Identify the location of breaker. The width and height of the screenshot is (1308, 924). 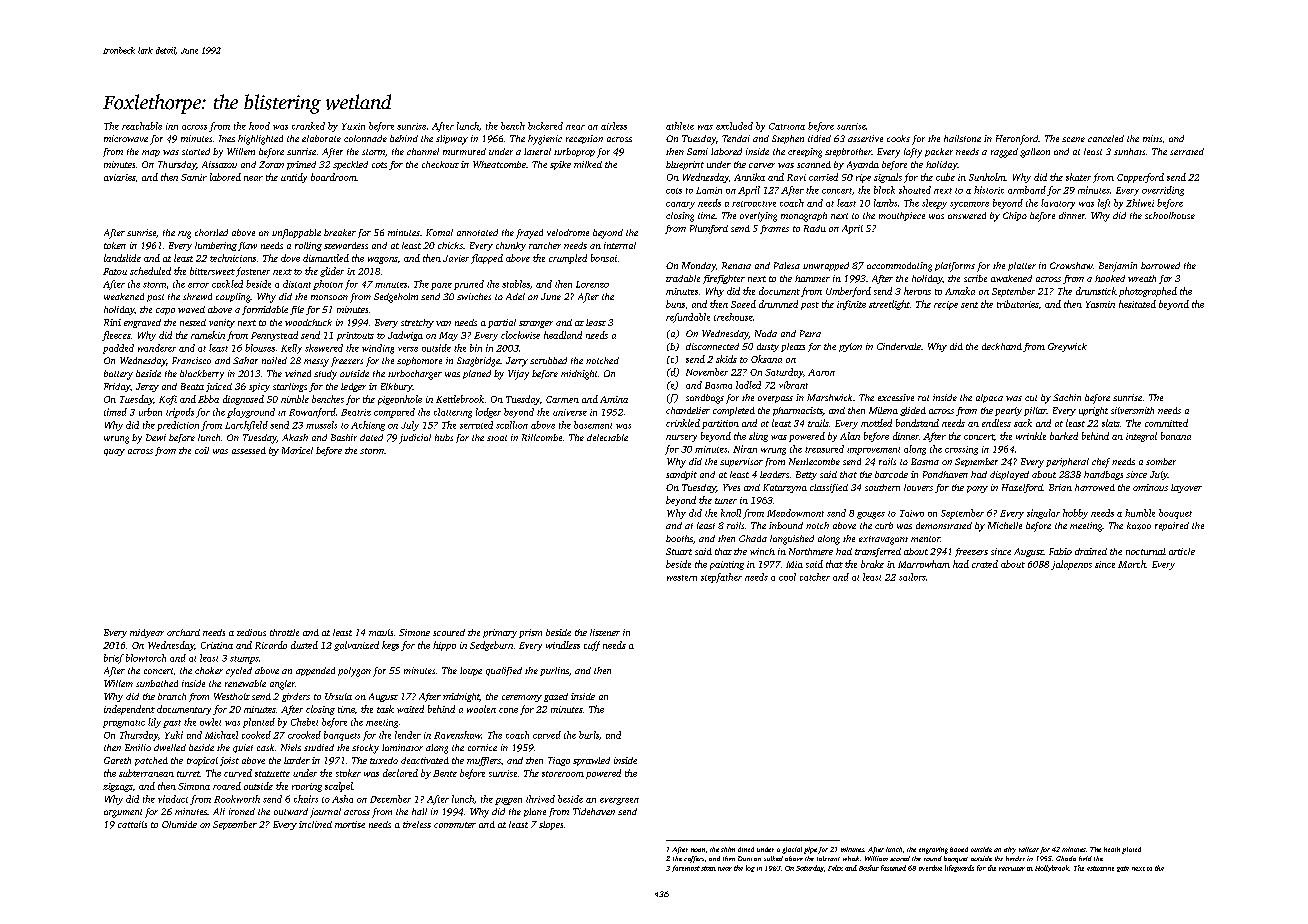
(340, 232).
